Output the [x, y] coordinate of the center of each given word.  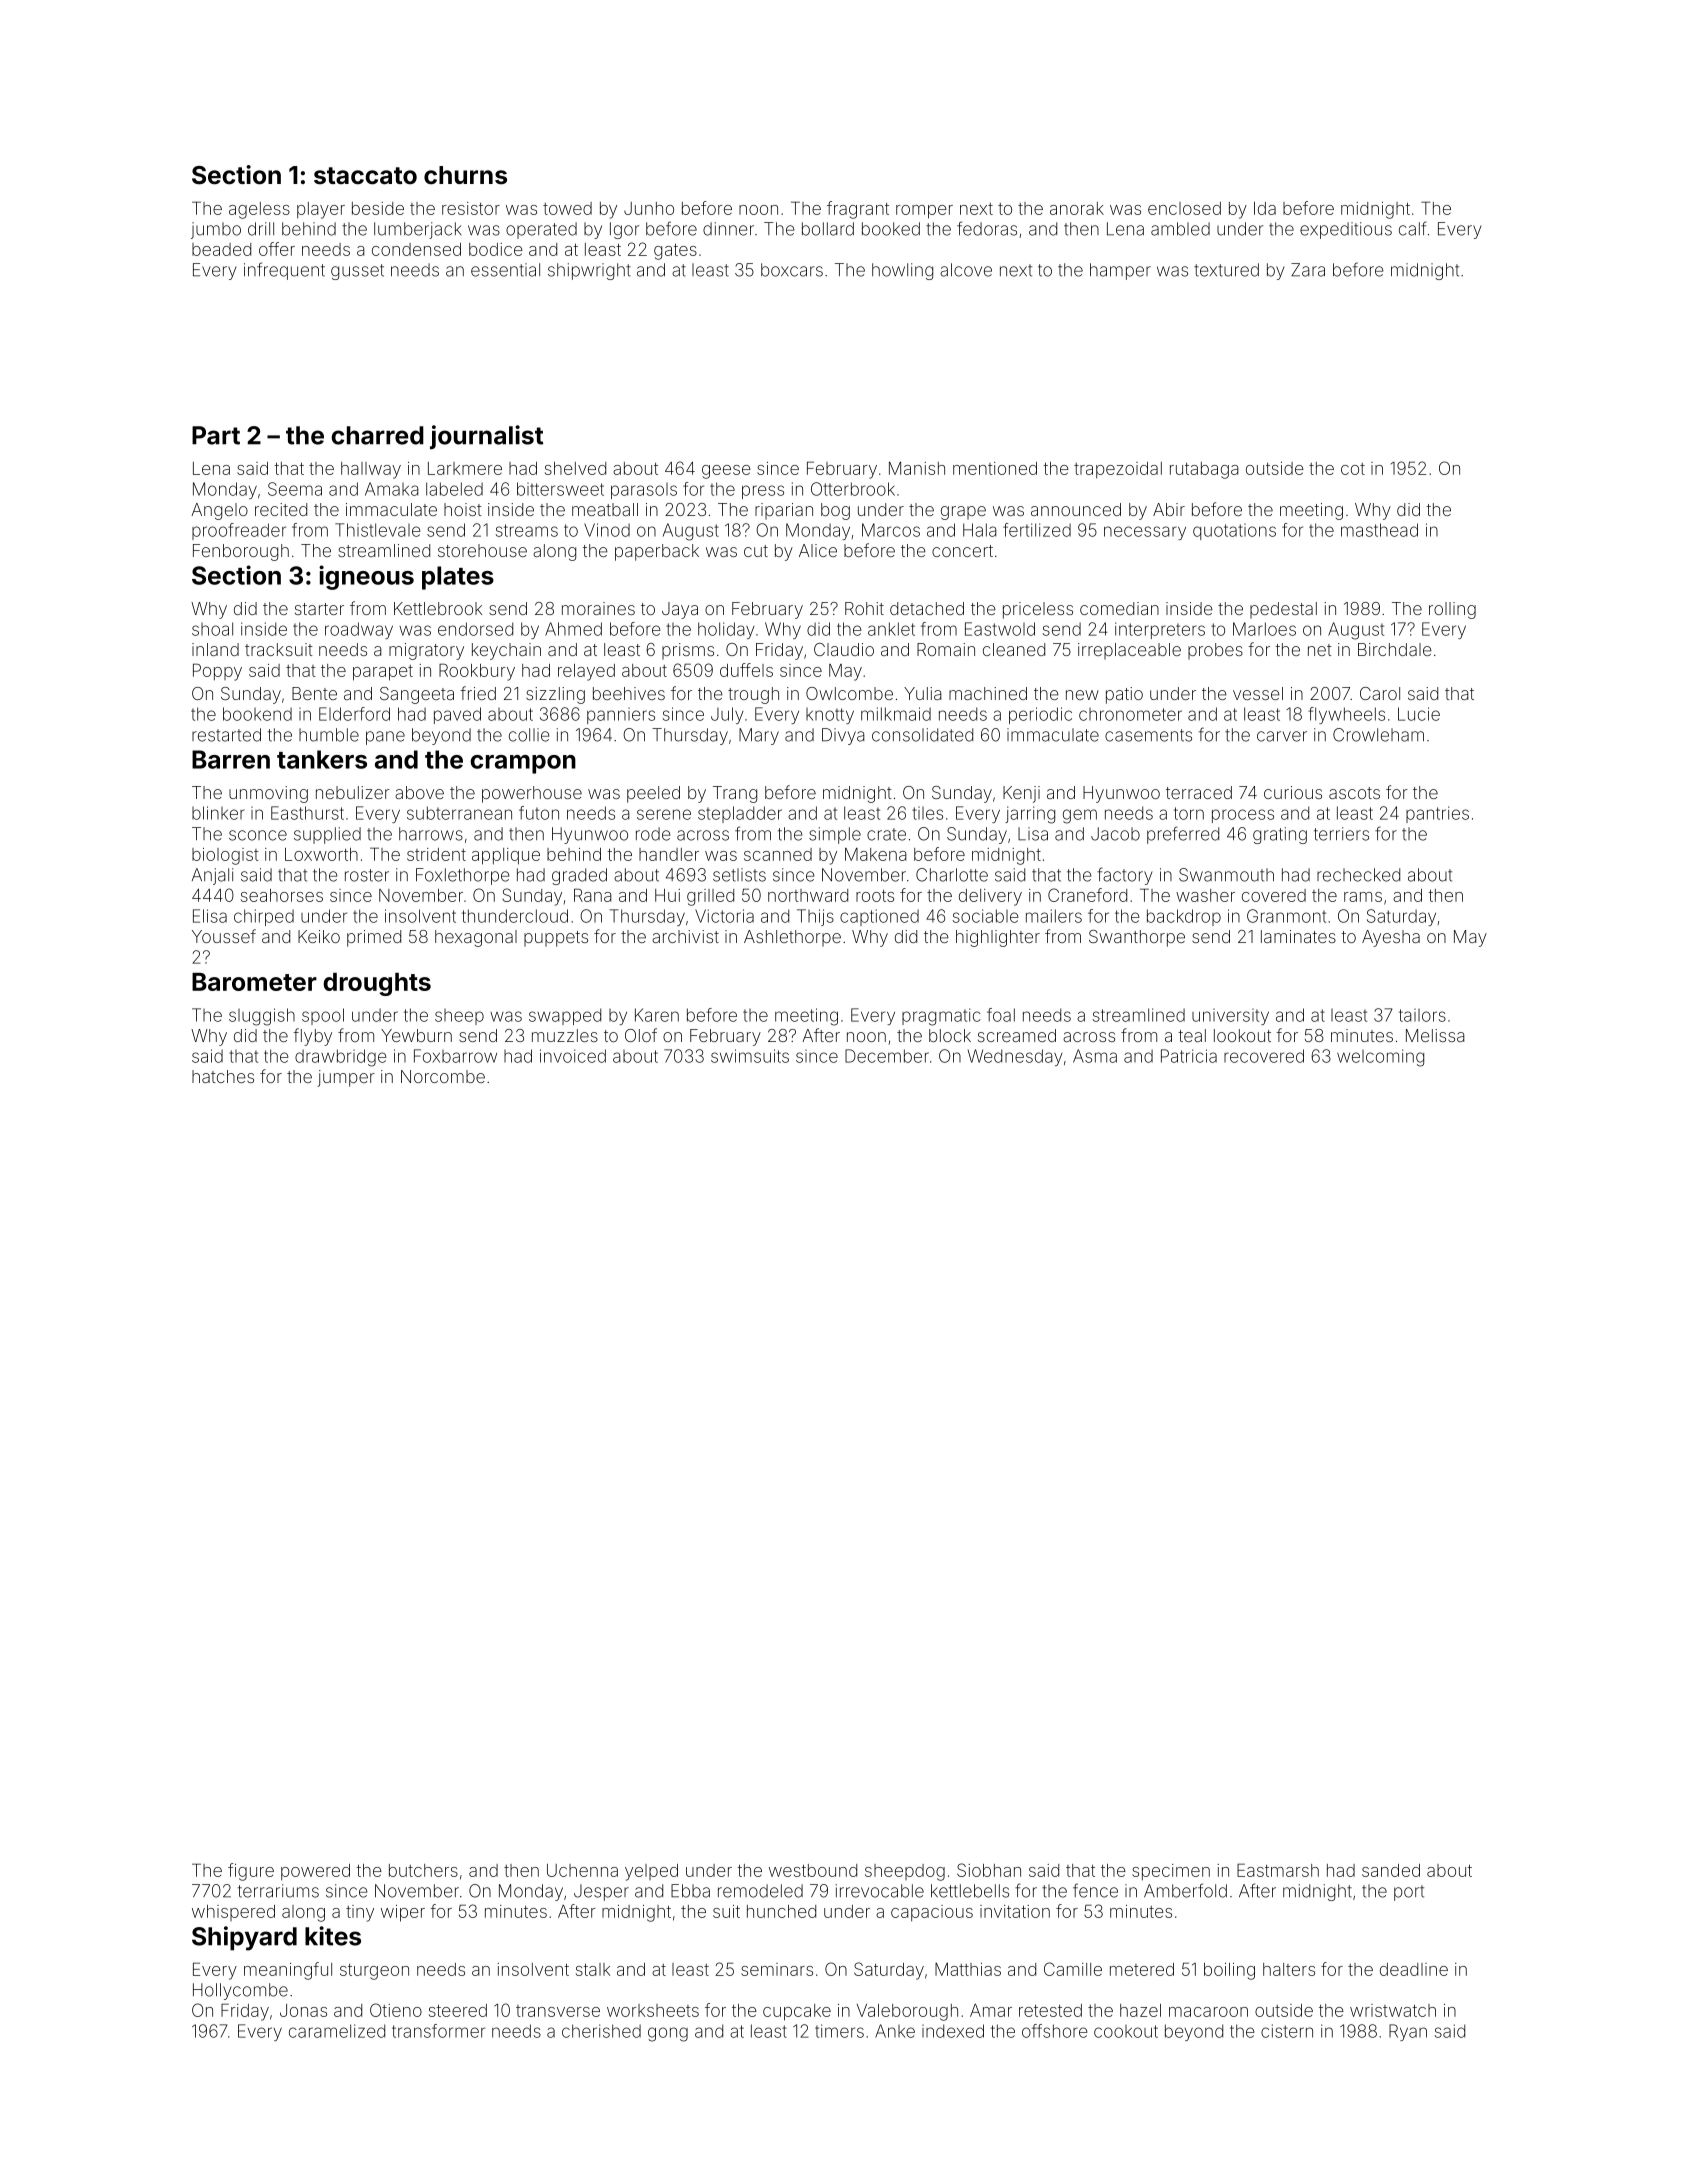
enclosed [1184, 208]
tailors [1422, 1015]
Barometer [254, 982]
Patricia [1189, 1056]
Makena [876, 854]
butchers [423, 1870]
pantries [1437, 814]
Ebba [690, 1891]
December [887, 1056]
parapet [383, 673]
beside [378, 208]
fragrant [858, 210]
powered [315, 1872]
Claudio [844, 649]
